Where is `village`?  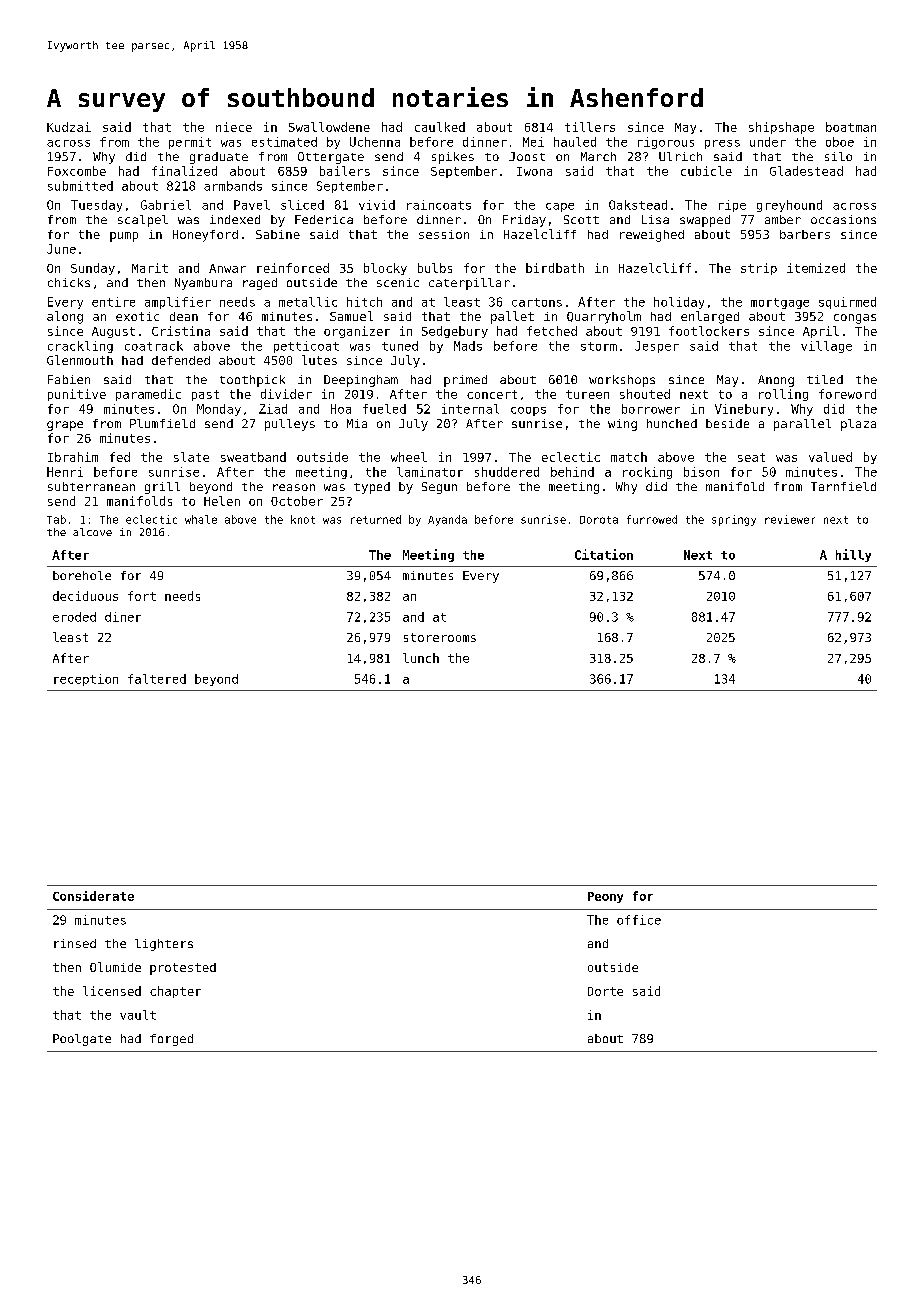
village is located at coordinates (826, 347).
